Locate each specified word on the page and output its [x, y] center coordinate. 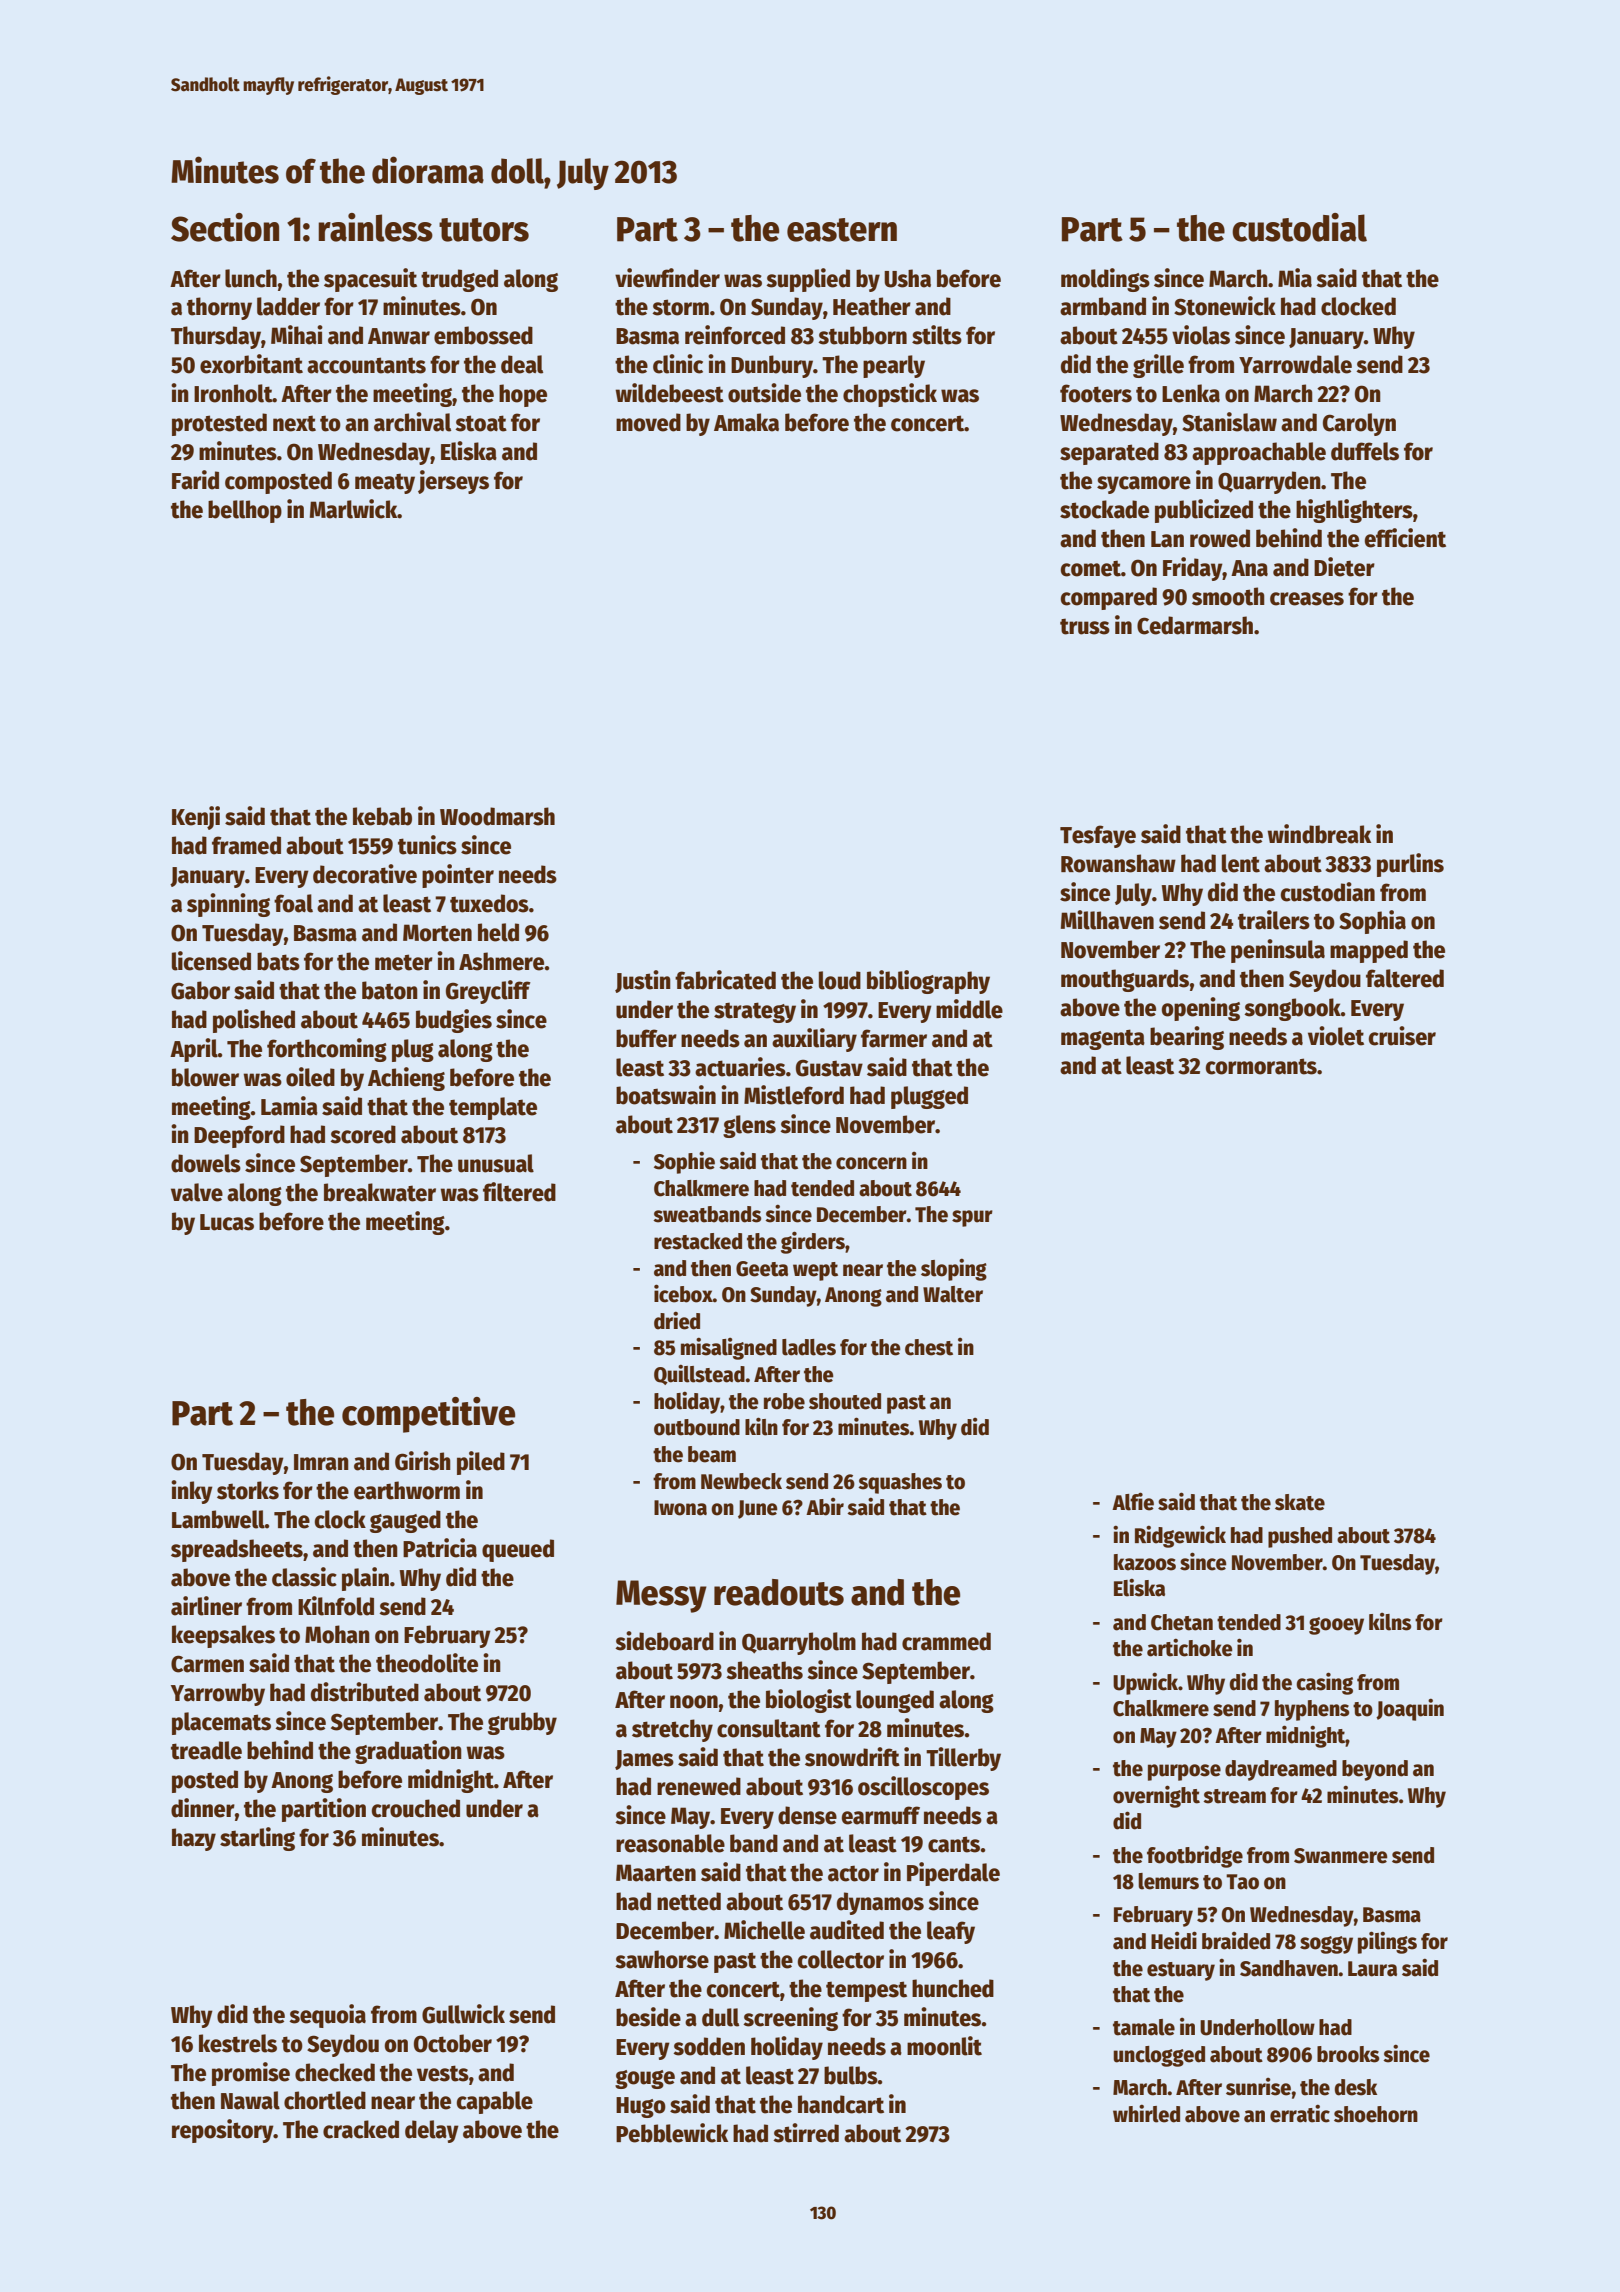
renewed [699, 1786]
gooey [1336, 1626]
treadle [206, 1750]
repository [223, 2131]
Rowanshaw [1118, 863]
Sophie [684, 1162]
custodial [1299, 227]
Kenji [196, 818]
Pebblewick [672, 2133]
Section [225, 227]
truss [1085, 626]
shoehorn [1376, 2114]
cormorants [1261, 1066]
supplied [808, 280]
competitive [428, 1415]
